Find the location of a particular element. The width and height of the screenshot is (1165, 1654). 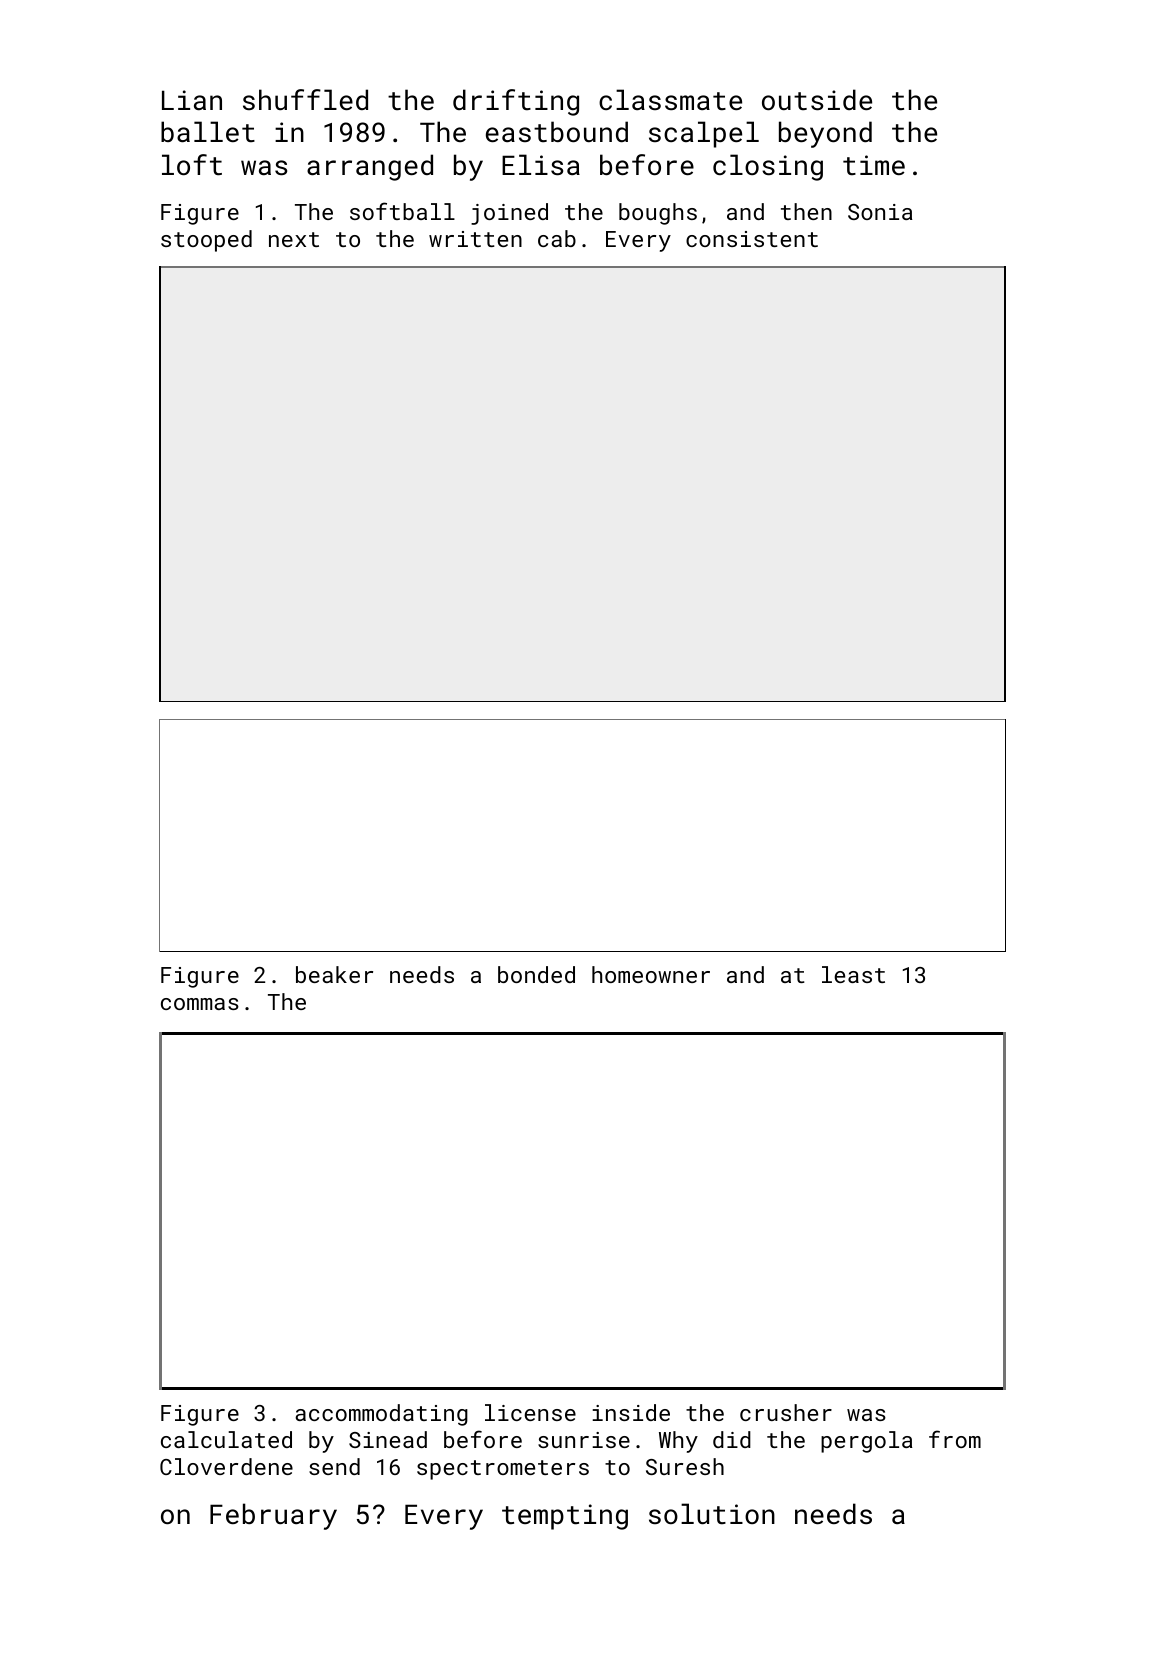

classmate is located at coordinates (670, 99).
